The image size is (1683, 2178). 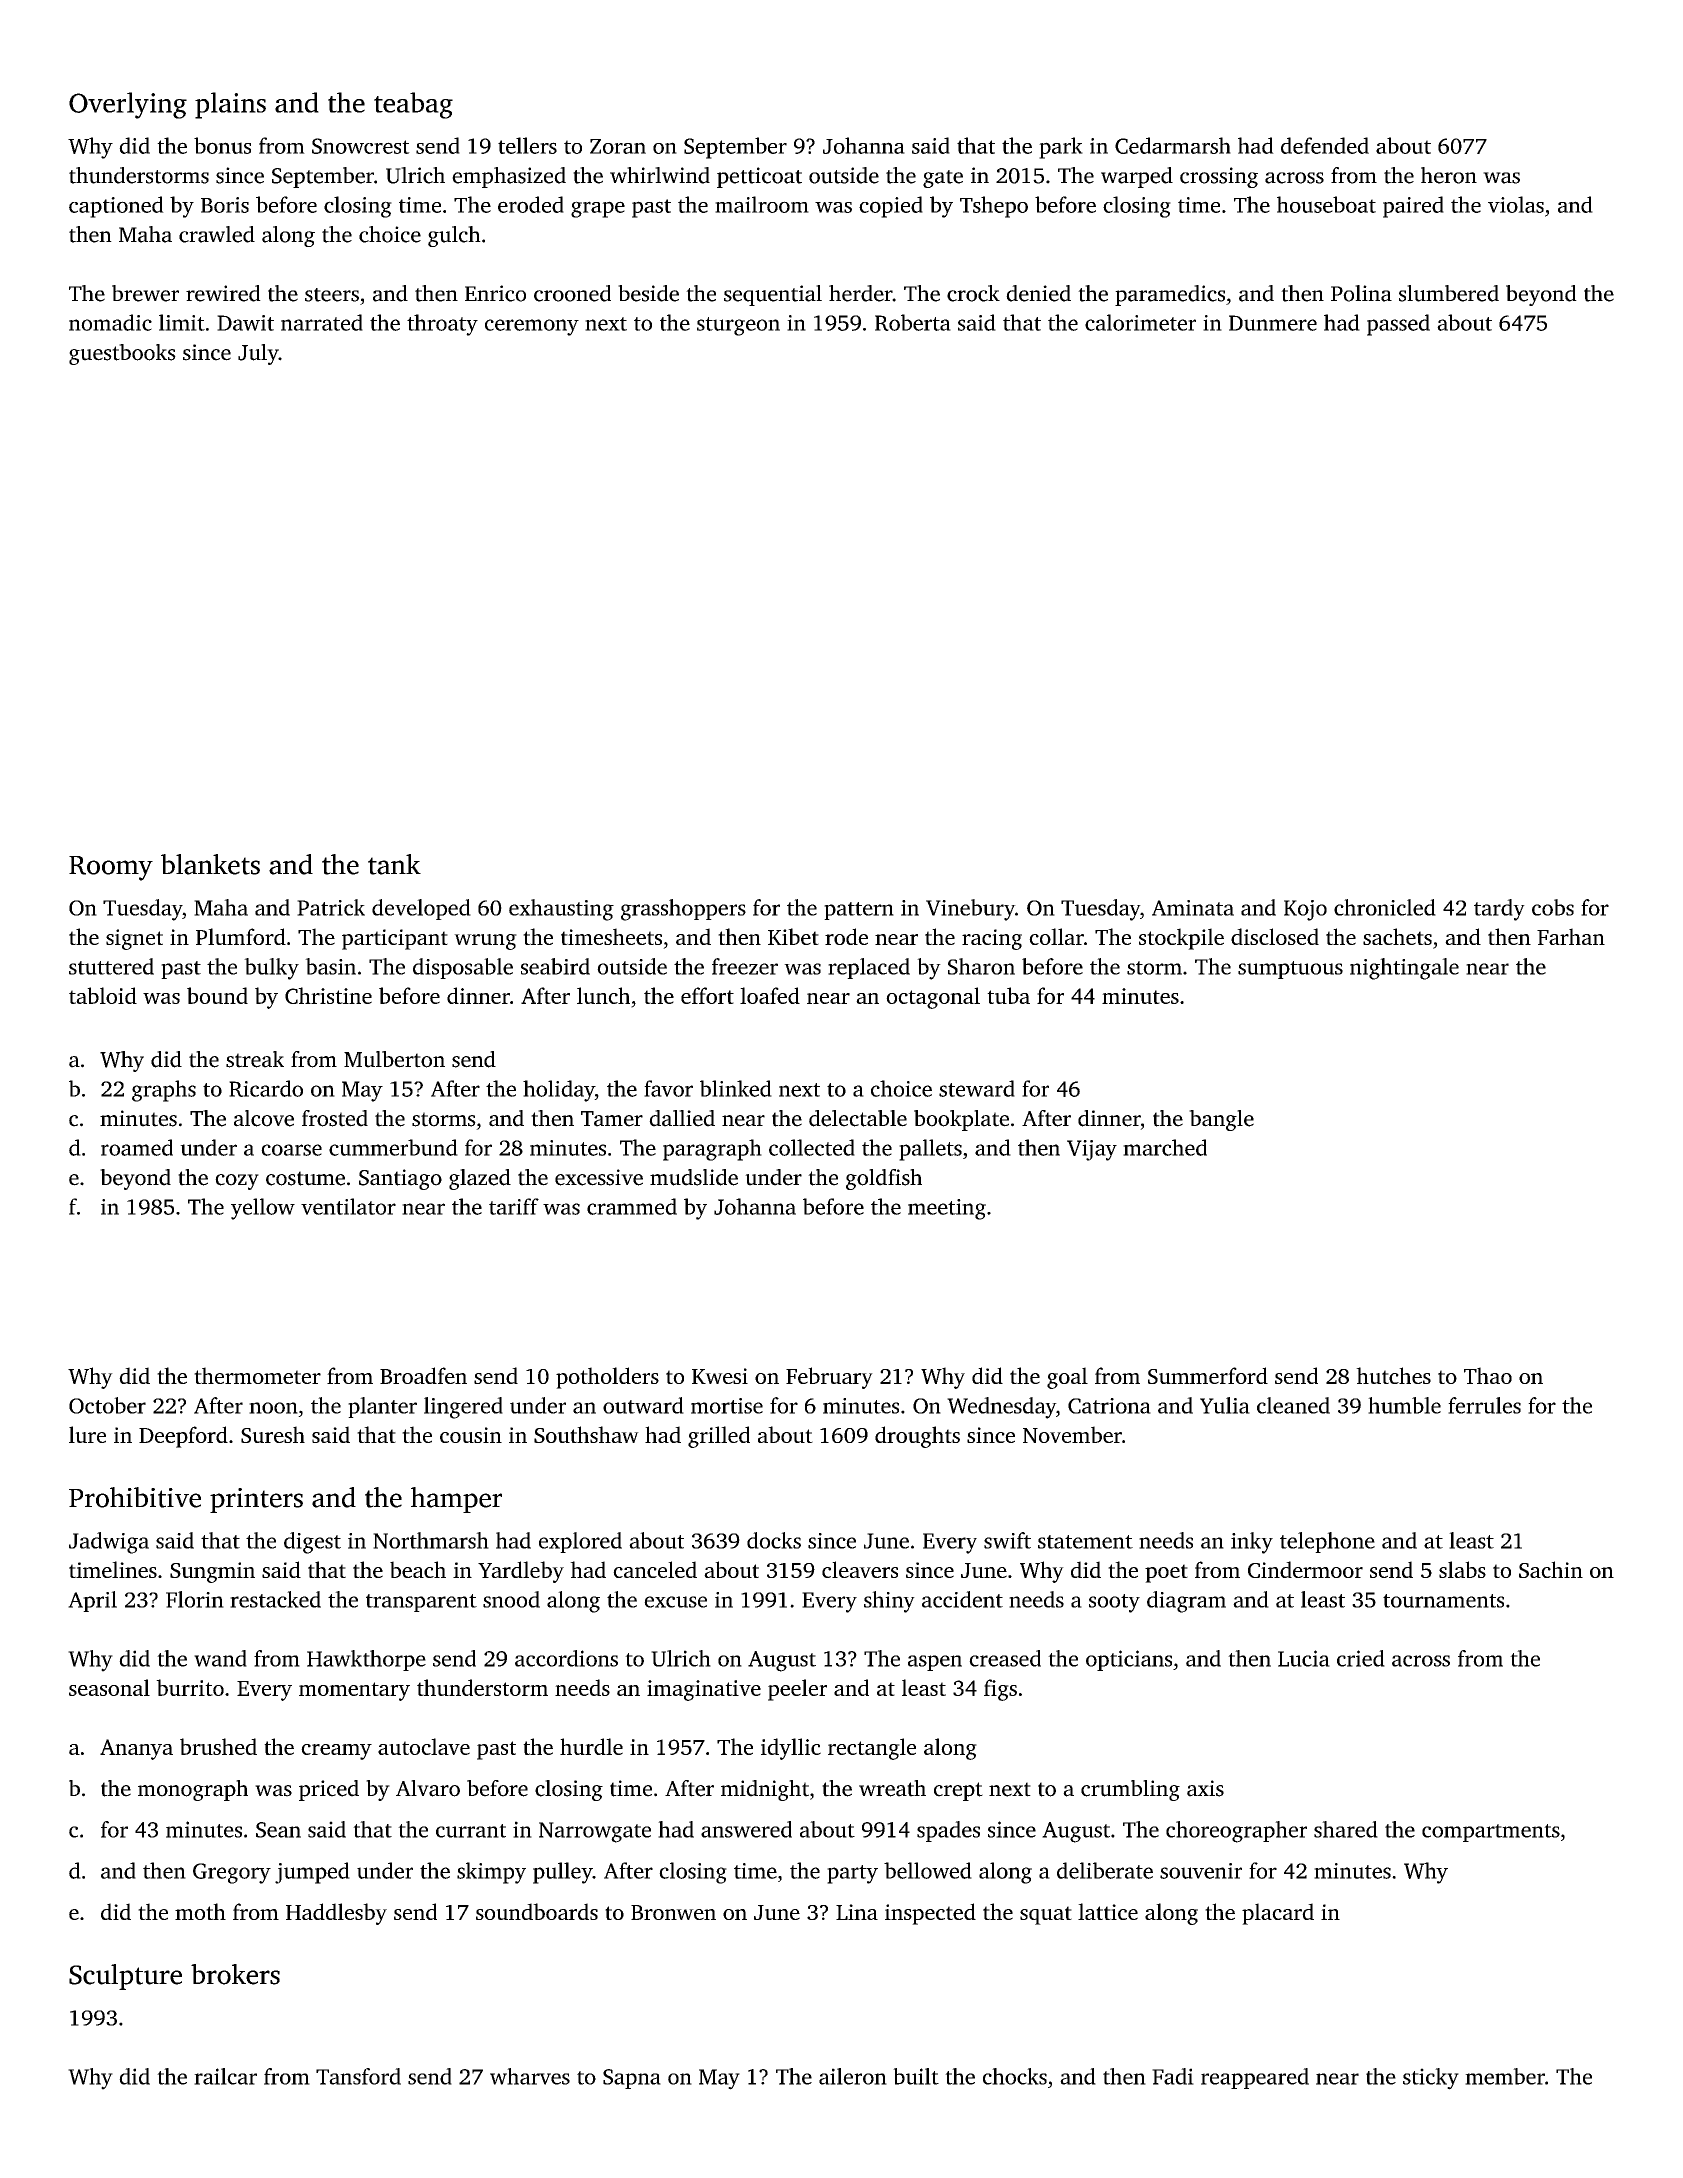 What do you see at coordinates (103, 995) in the image?
I see `tabloid` at bounding box center [103, 995].
